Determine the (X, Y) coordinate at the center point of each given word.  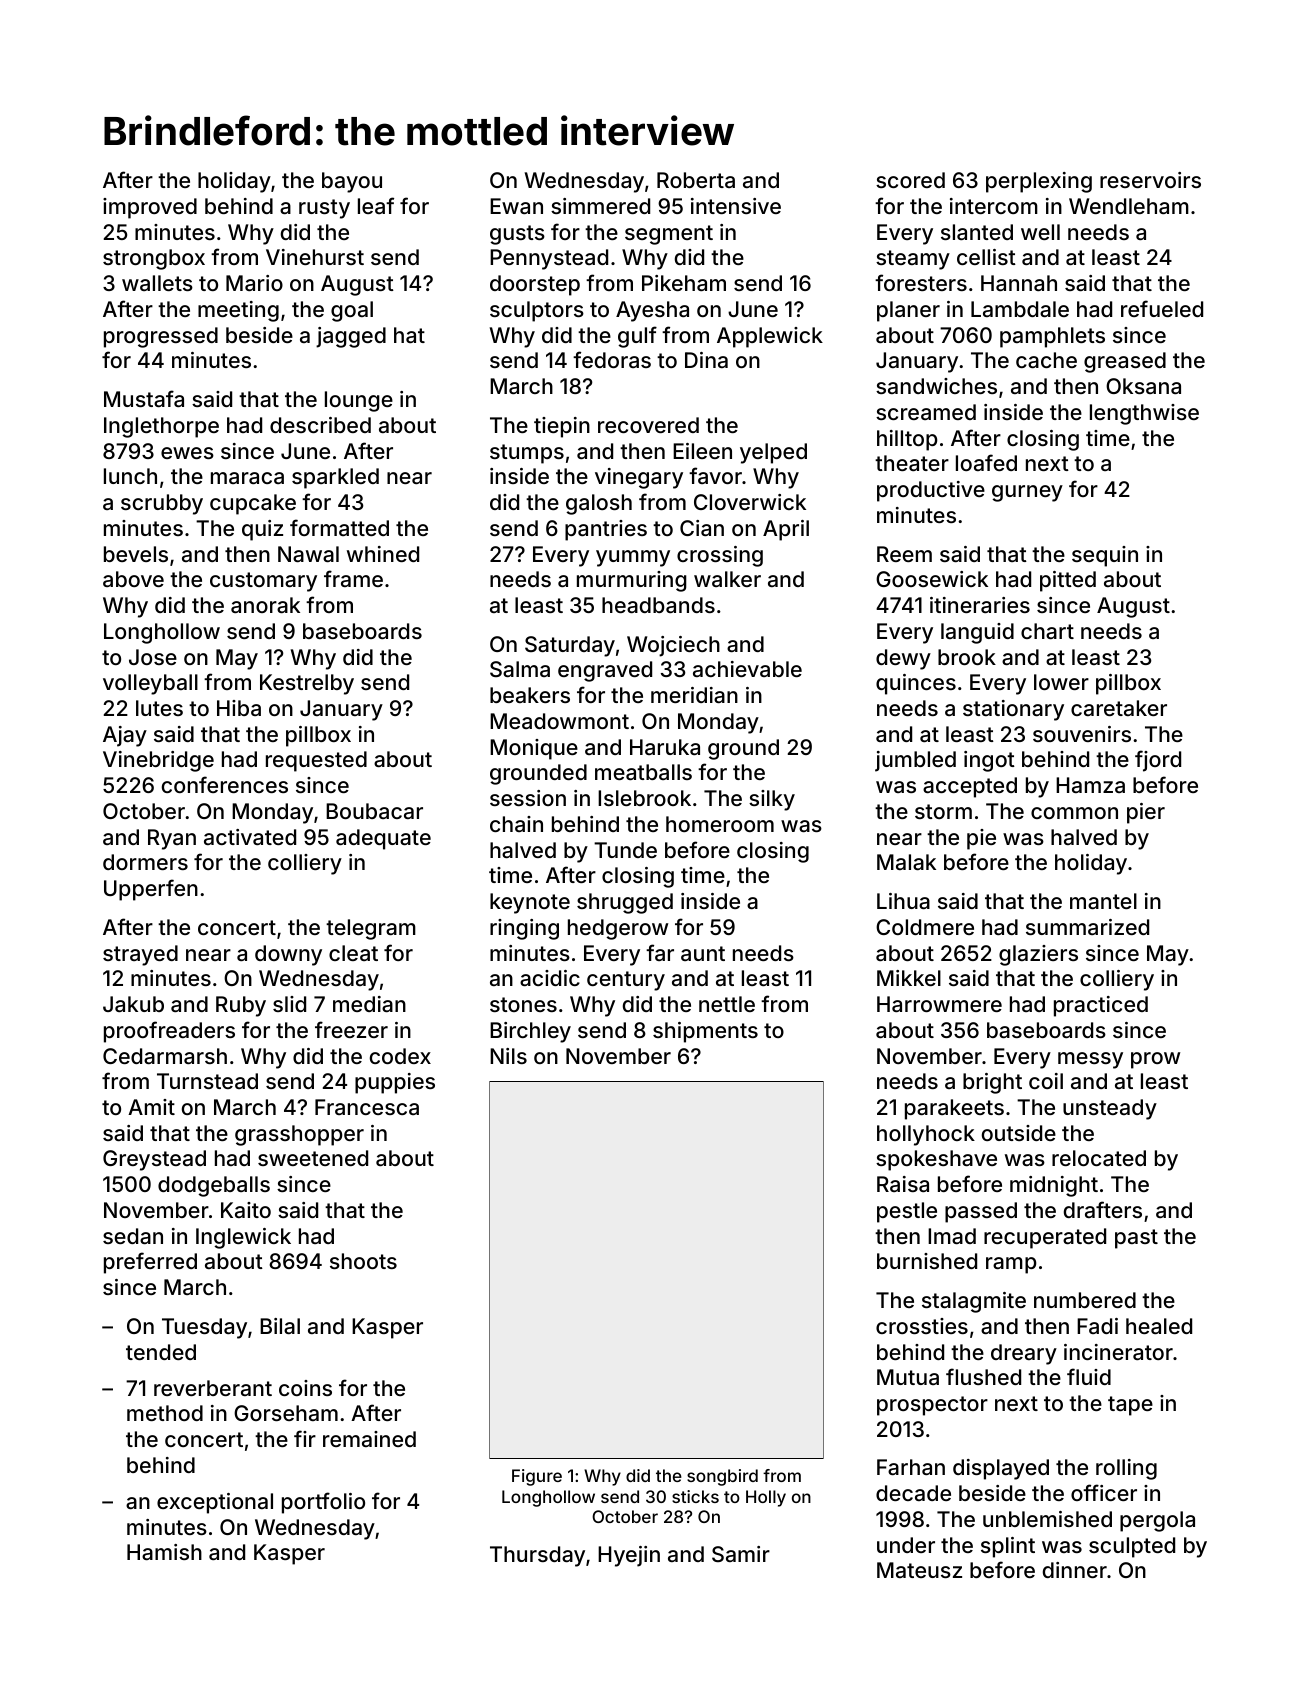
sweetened (313, 1158)
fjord (1158, 761)
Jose (153, 657)
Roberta (696, 180)
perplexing (1039, 182)
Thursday (537, 1556)
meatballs (643, 772)
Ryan (172, 839)
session (528, 798)
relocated (1099, 1158)
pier (1146, 813)
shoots (363, 1261)
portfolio (323, 1503)
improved (150, 208)
